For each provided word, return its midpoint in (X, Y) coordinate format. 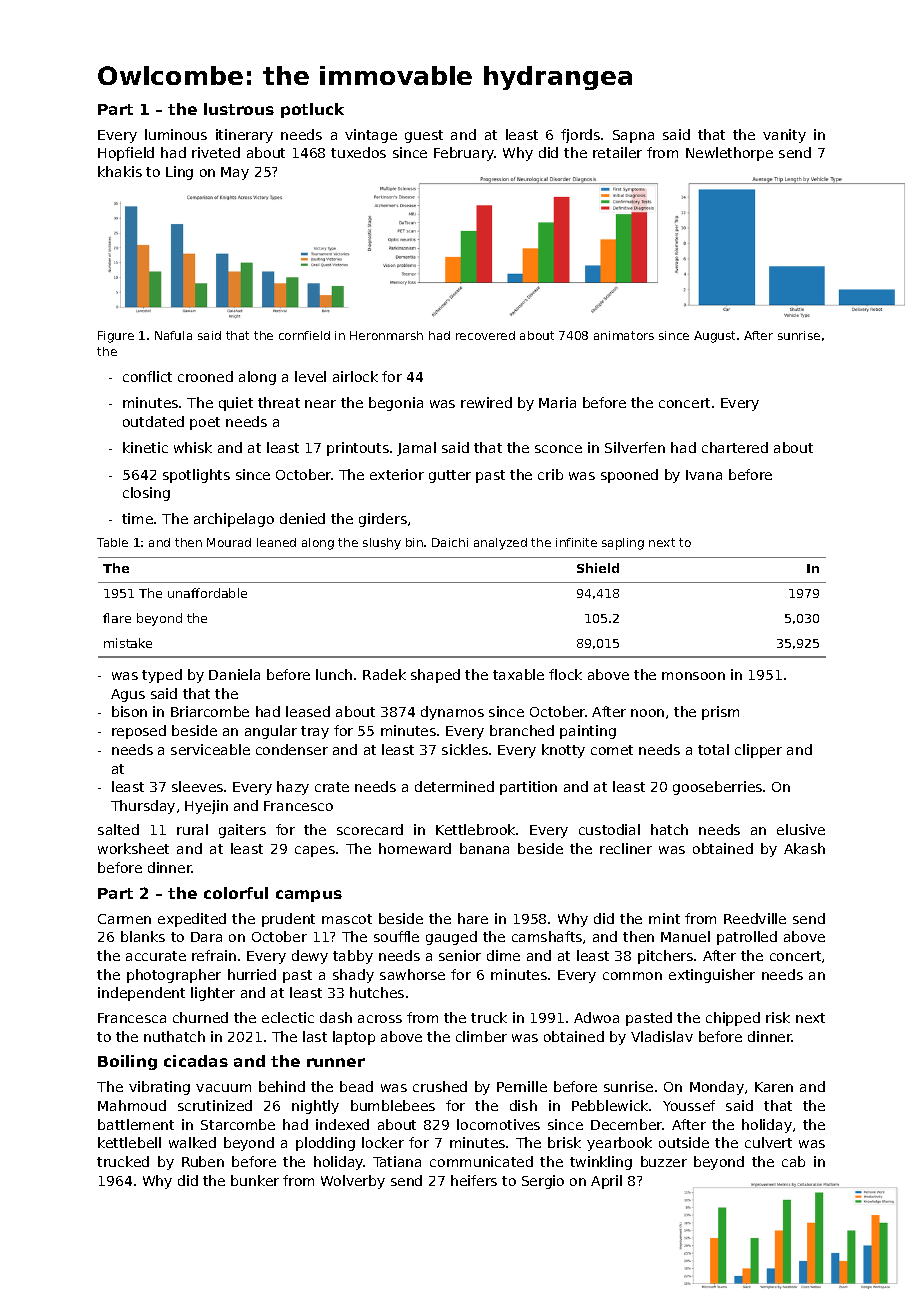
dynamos (452, 713)
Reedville (755, 918)
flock (565, 674)
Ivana (704, 475)
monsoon (693, 676)
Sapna (633, 136)
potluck (312, 110)
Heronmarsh (386, 335)
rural (192, 829)
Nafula (173, 335)
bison (129, 711)
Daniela (234, 674)
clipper (758, 751)
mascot (347, 919)
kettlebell (129, 1142)
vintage (371, 136)
